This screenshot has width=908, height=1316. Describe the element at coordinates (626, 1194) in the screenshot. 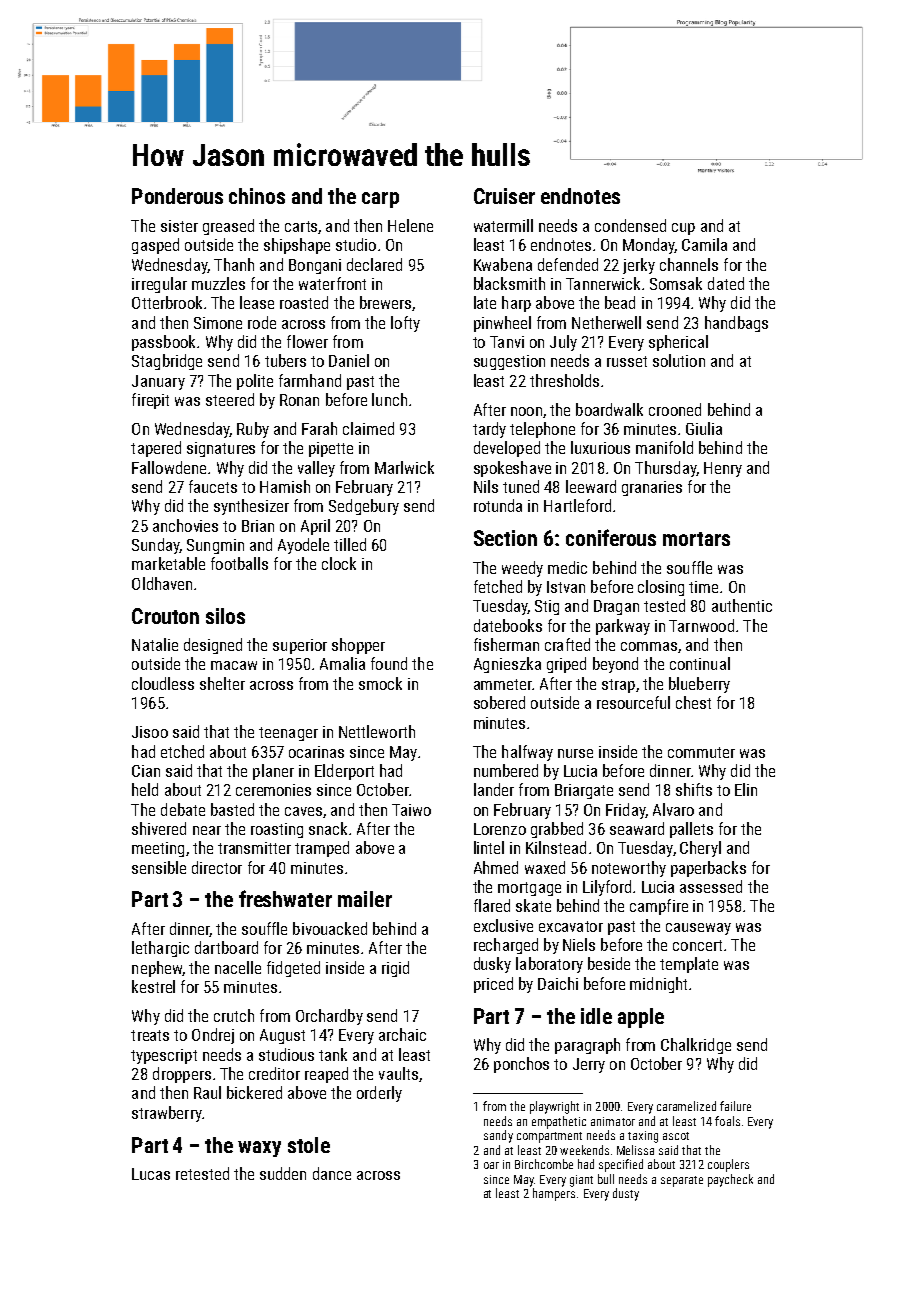

I see `dusty` at that location.
